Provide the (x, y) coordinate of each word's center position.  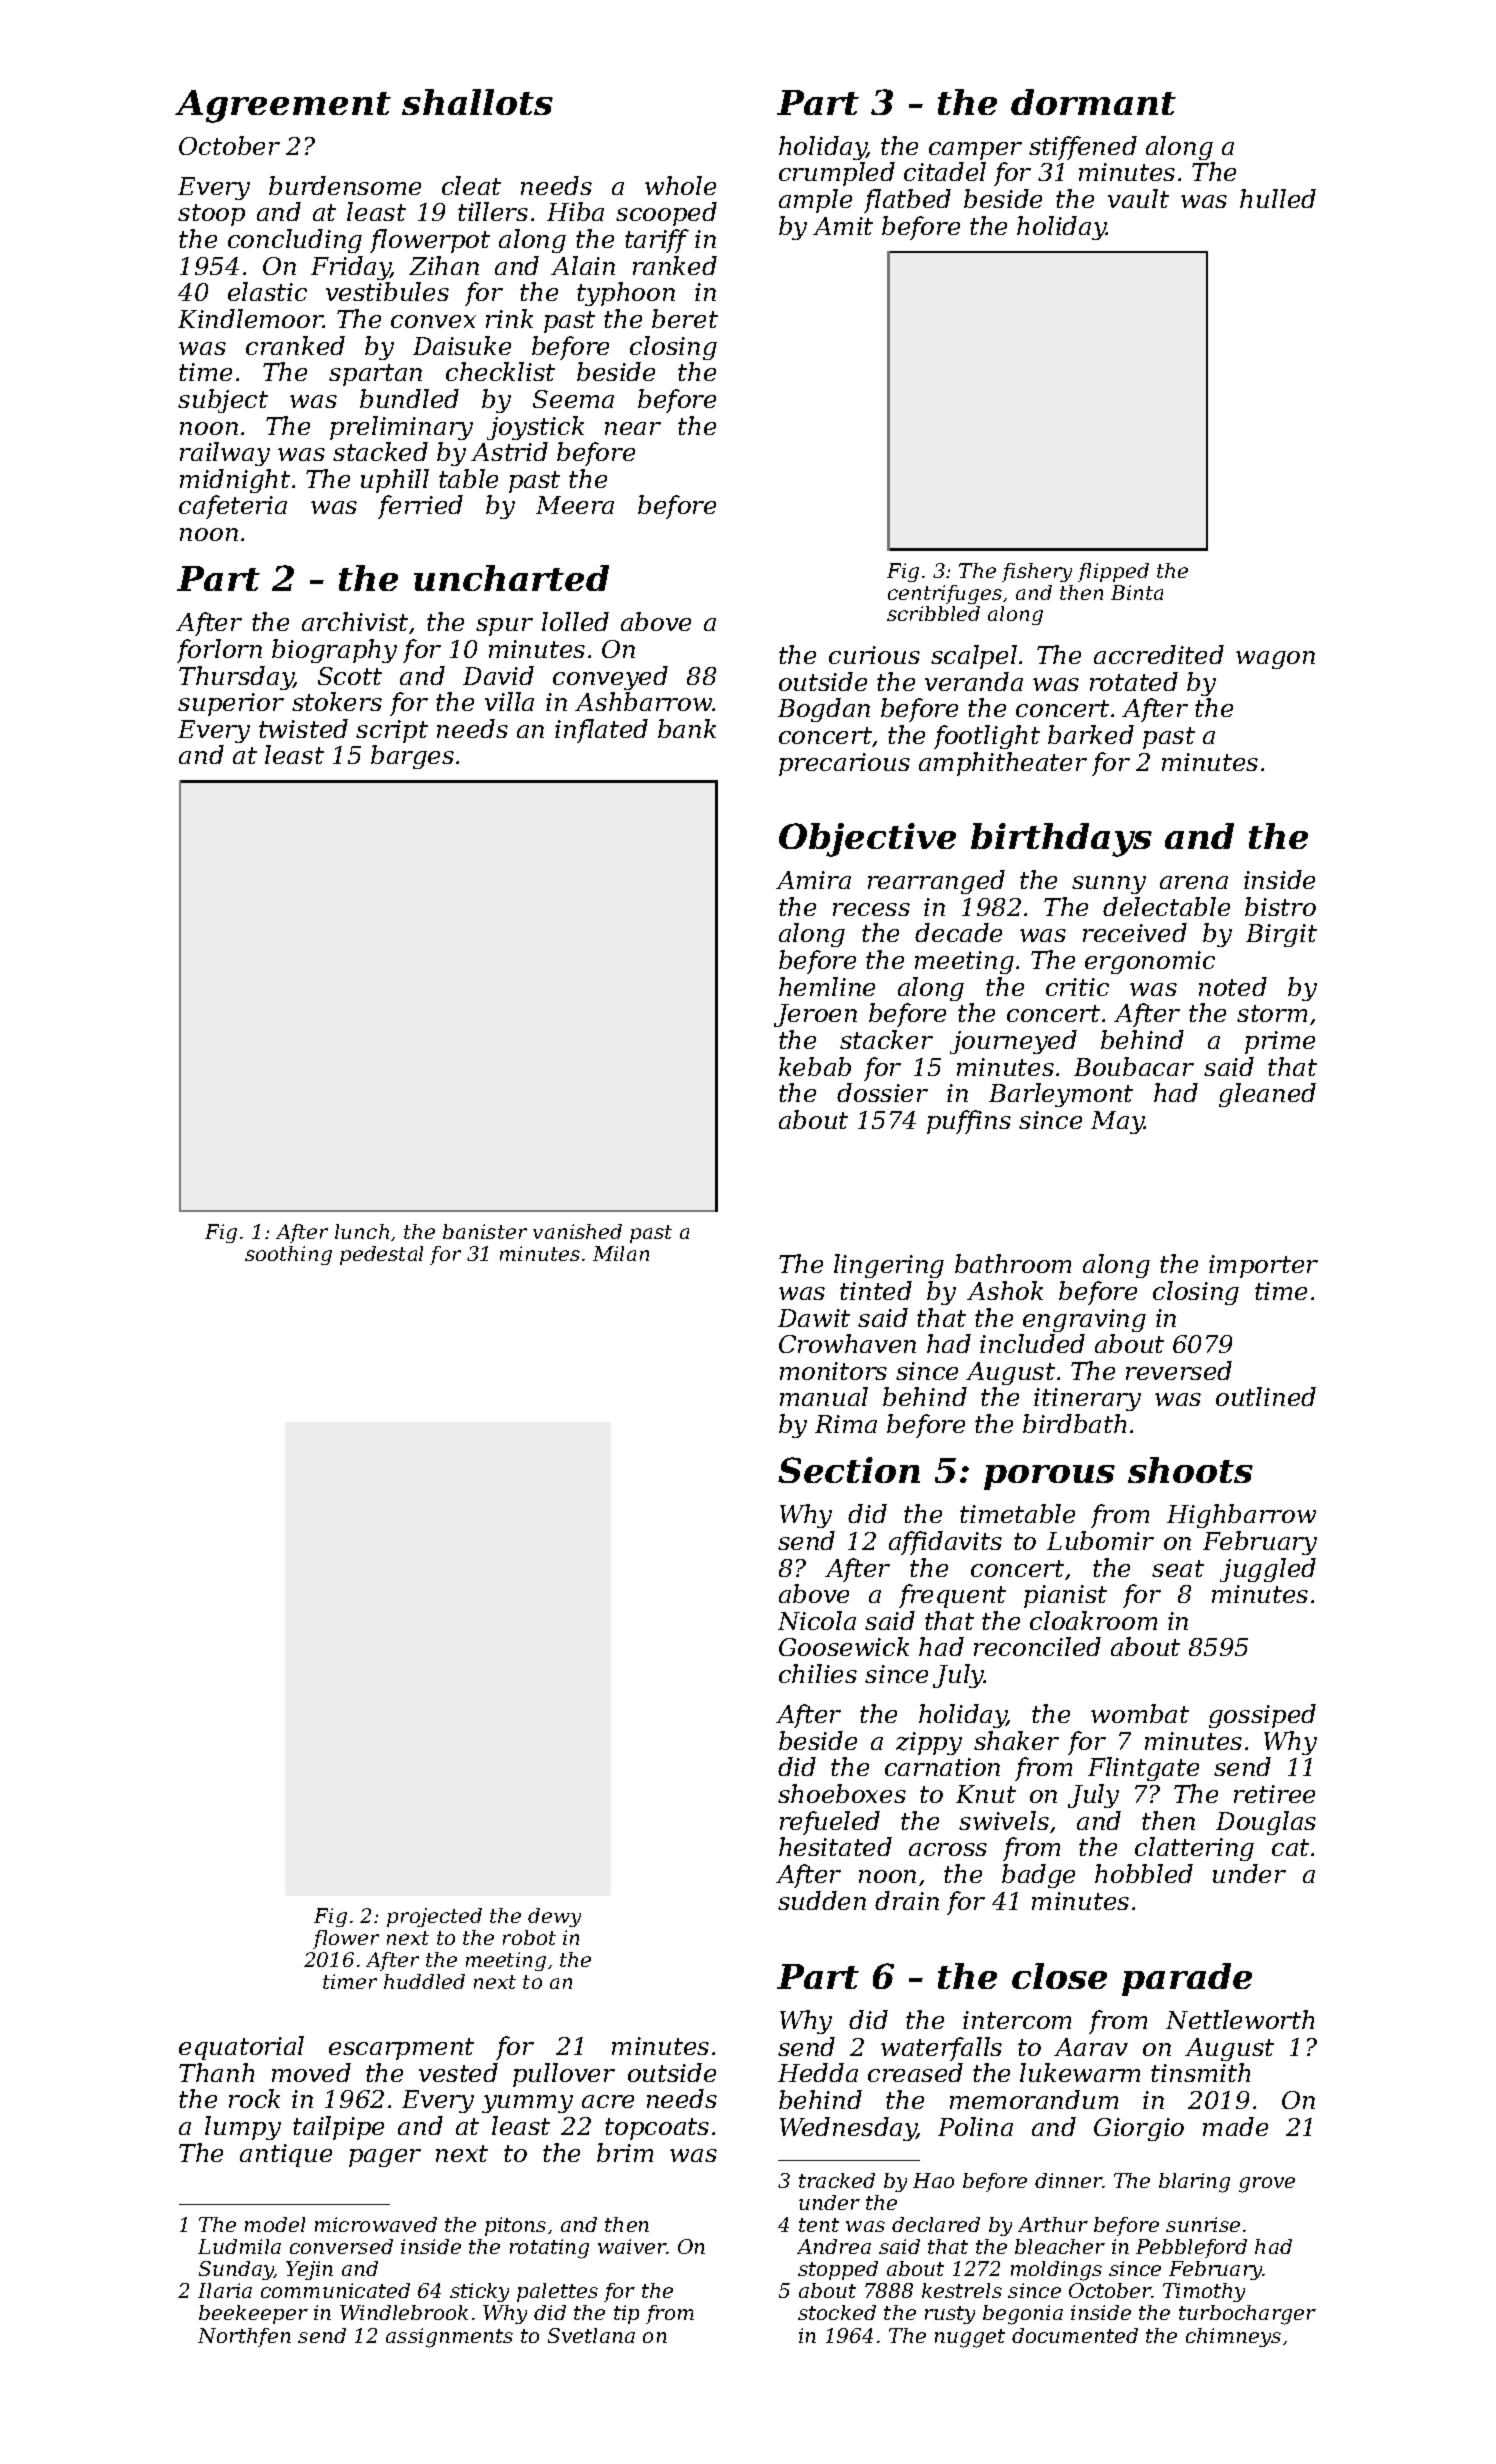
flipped (1113, 572)
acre (608, 2101)
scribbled (933, 613)
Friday (351, 268)
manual (824, 1396)
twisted (303, 728)
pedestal (381, 1255)
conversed (341, 2246)
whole (680, 185)
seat (1178, 1568)
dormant (1093, 102)
